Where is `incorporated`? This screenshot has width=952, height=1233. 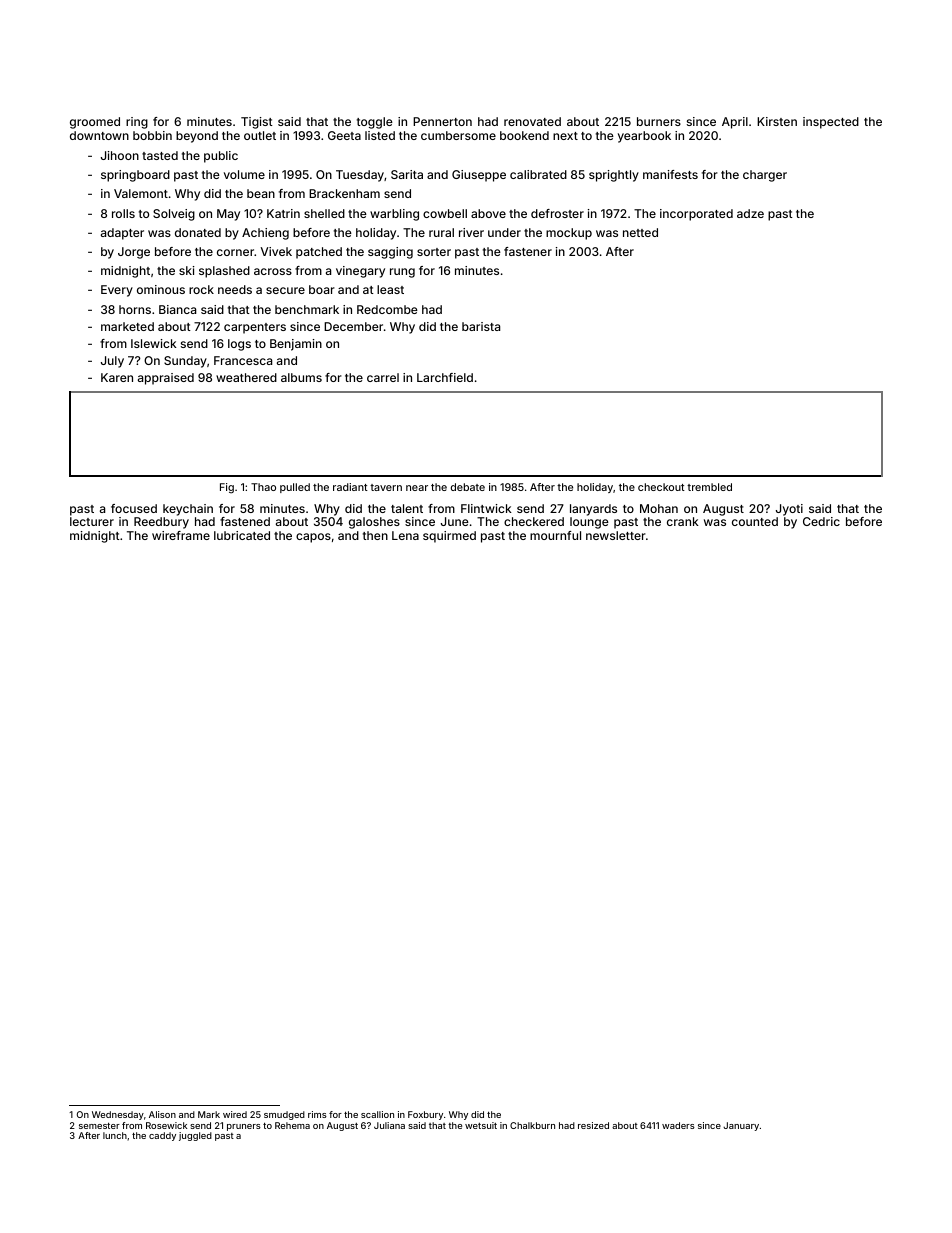
incorporated is located at coordinates (696, 215).
